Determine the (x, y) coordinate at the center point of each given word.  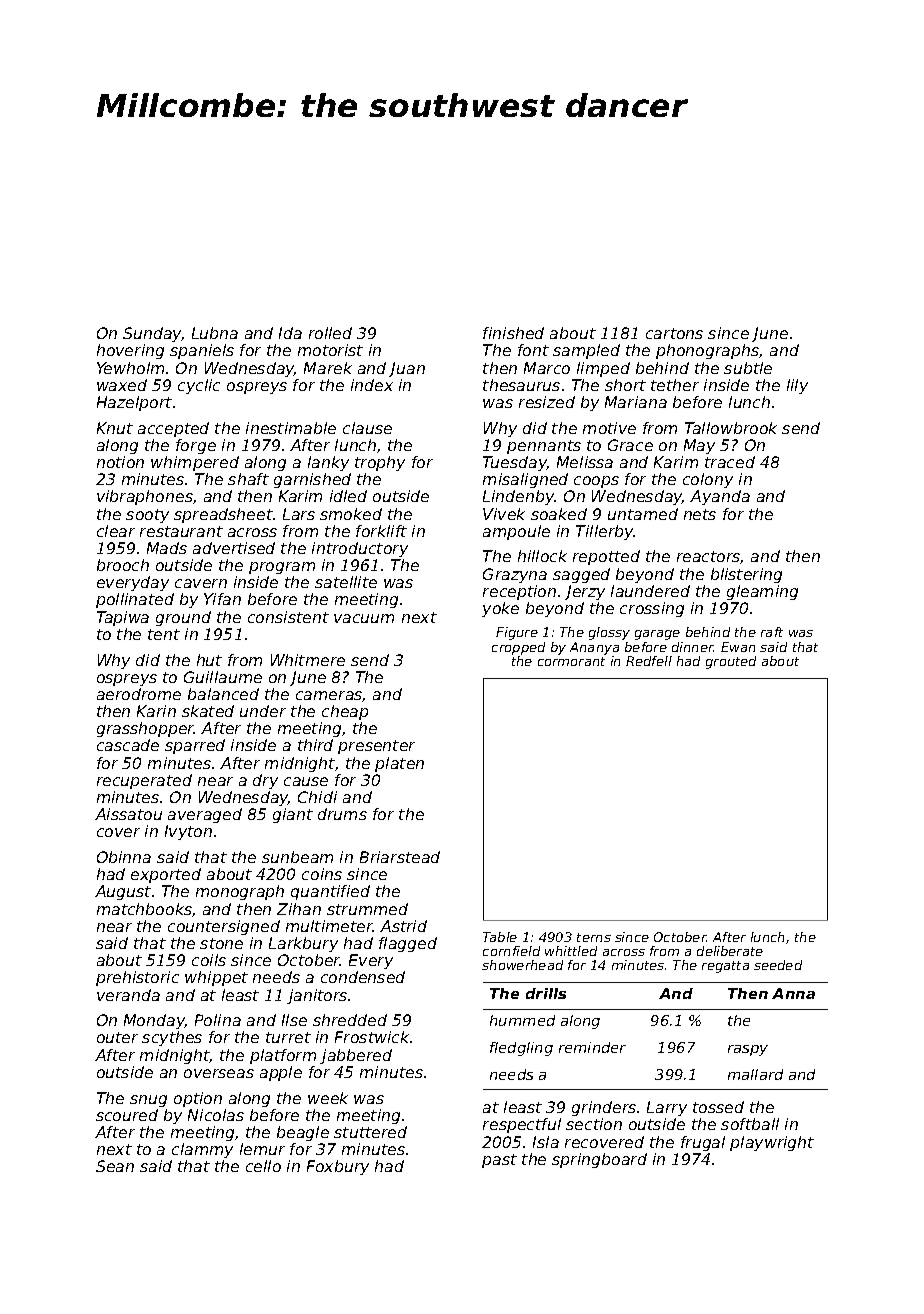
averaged (205, 815)
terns (594, 937)
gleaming (762, 592)
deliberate (730, 951)
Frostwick (372, 1037)
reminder (592, 1047)
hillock (542, 556)
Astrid (403, 926)
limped (603, 369)
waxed (122, 385)
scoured (127, 1115)
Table (500, 937)
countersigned (224, 927)
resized (547, 402)
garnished (312, 480)
